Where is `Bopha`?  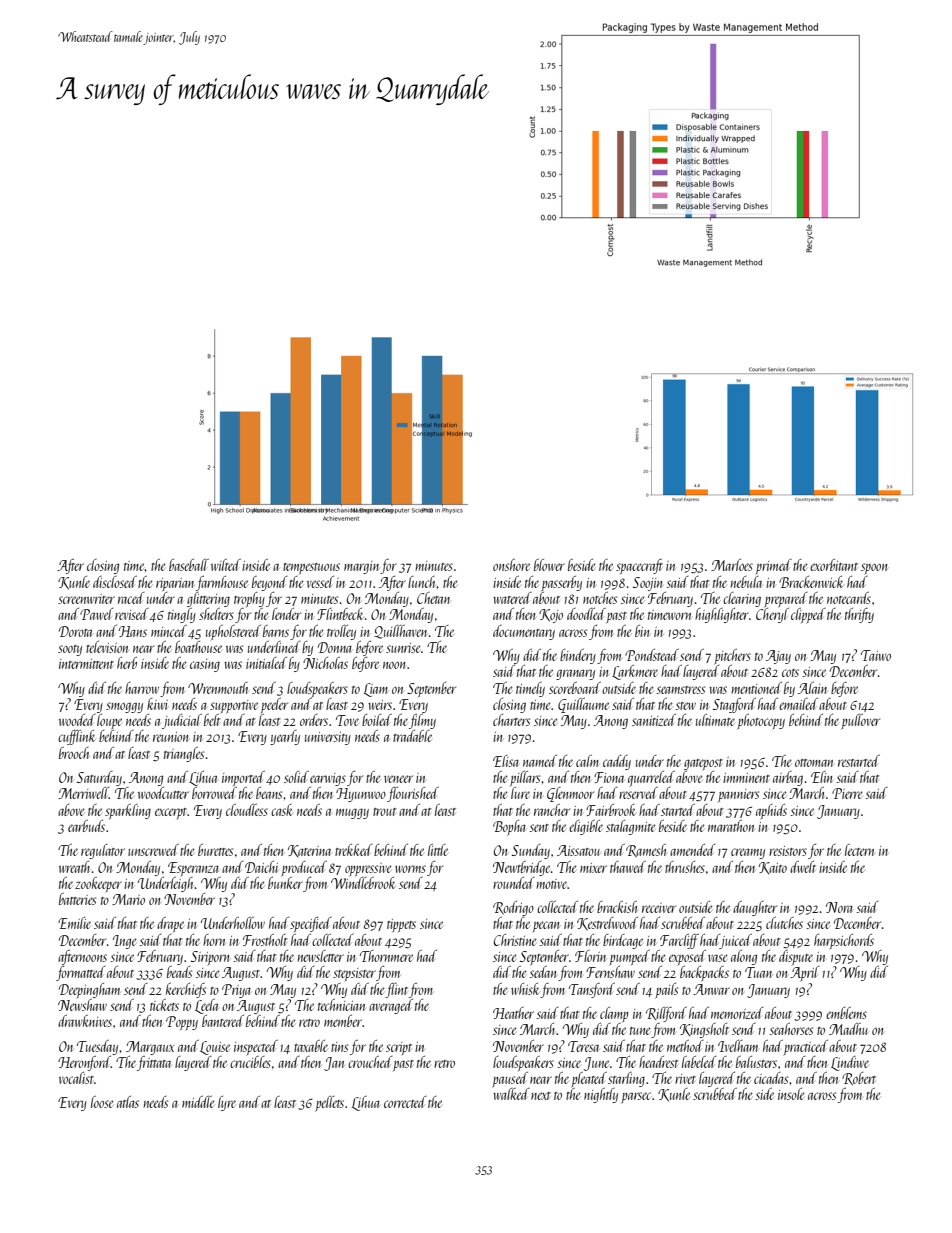
Bopha is located at coordinates (509, 827).
